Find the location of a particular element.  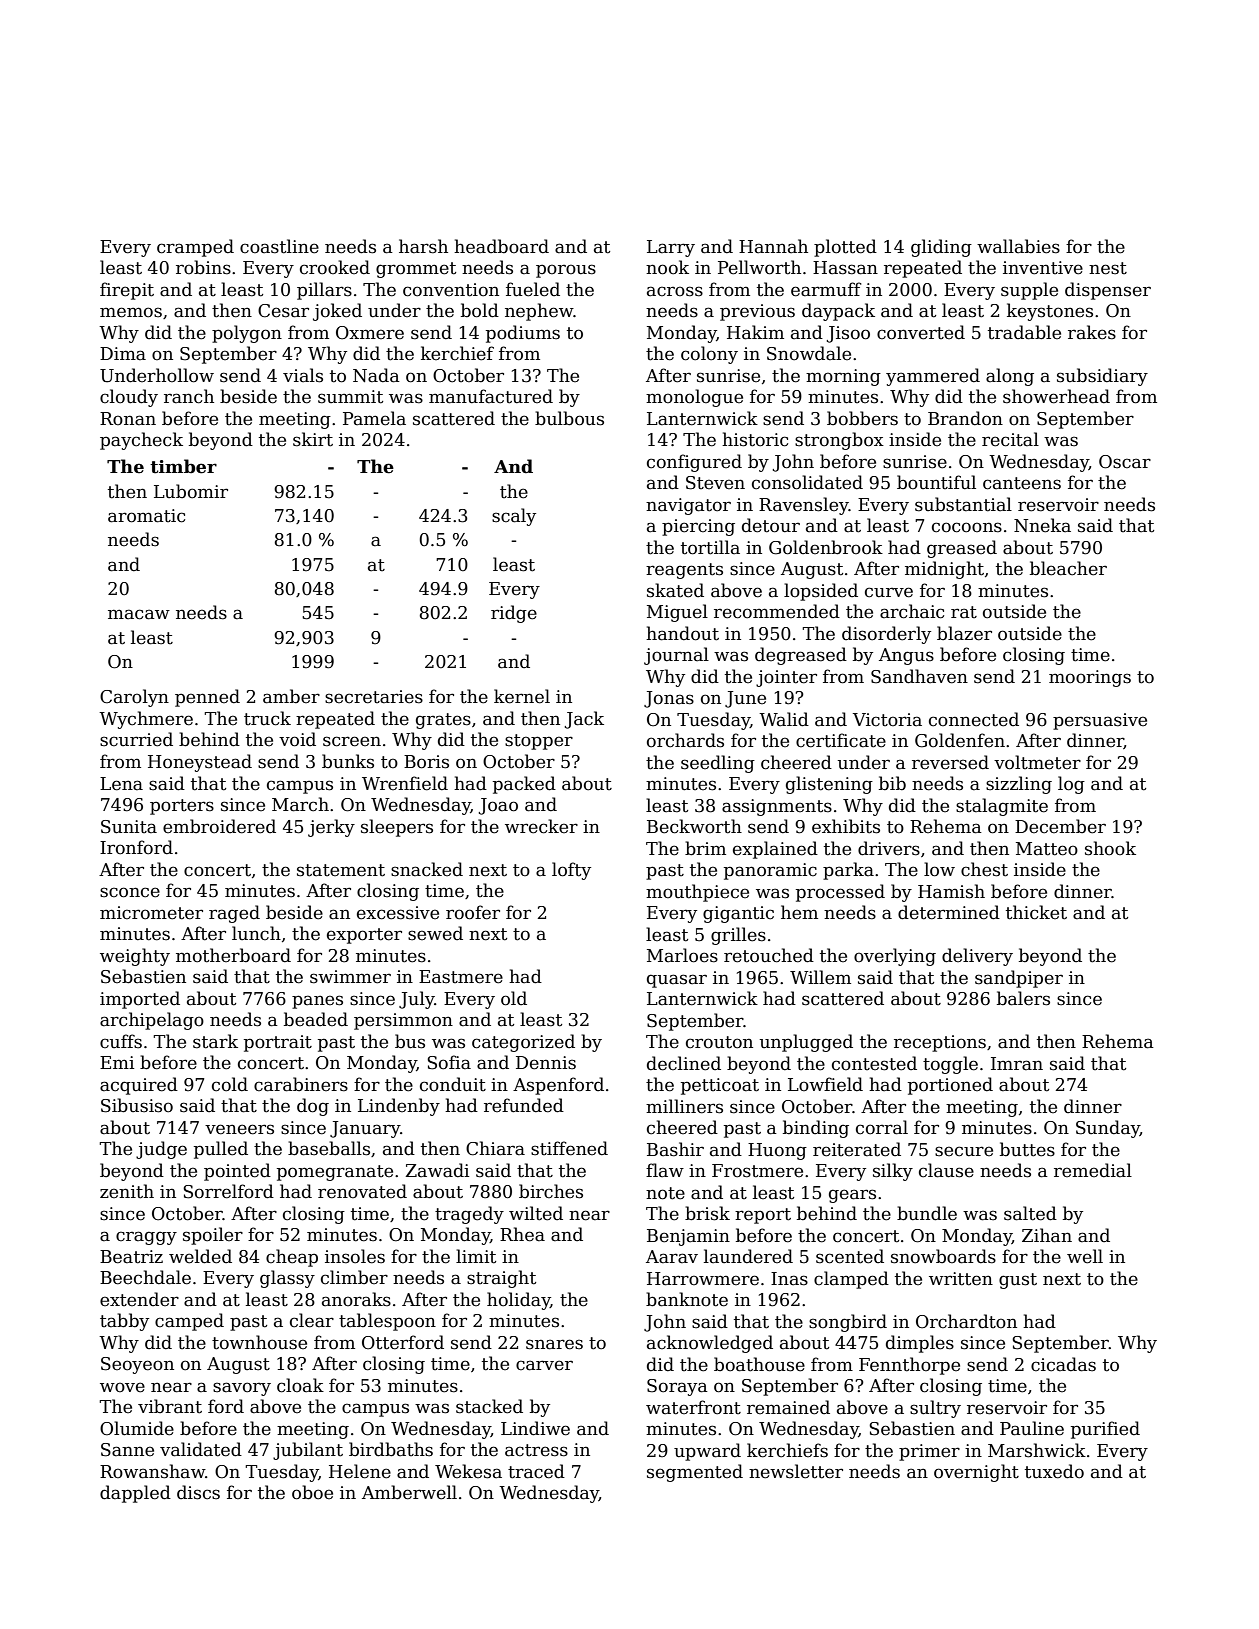

written is located at coordinates (961, 1279).
